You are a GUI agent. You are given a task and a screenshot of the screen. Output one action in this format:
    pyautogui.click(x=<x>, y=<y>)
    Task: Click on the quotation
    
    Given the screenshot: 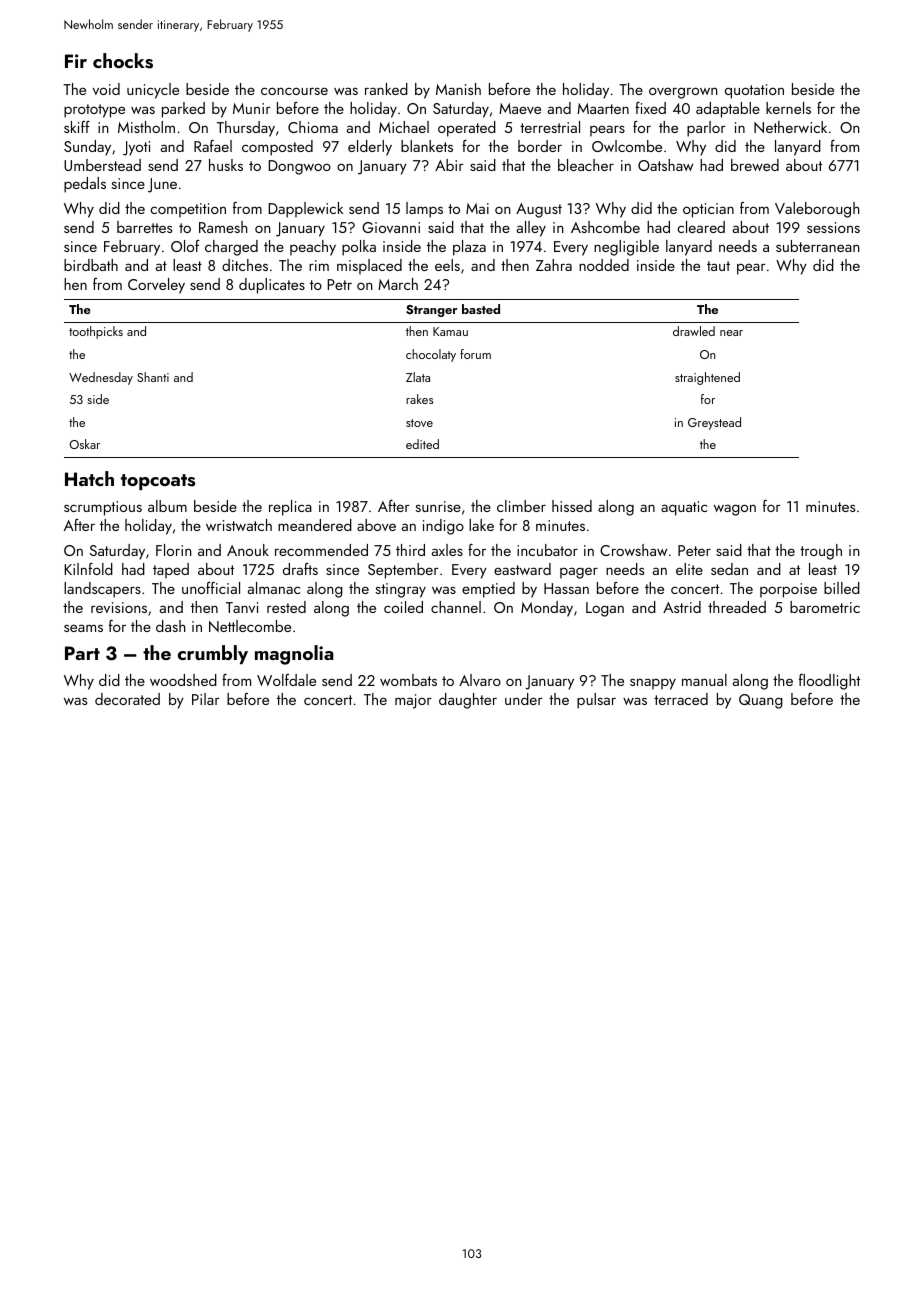 What is the action you would take?
    pyautogui.click(x=754, y=91)
